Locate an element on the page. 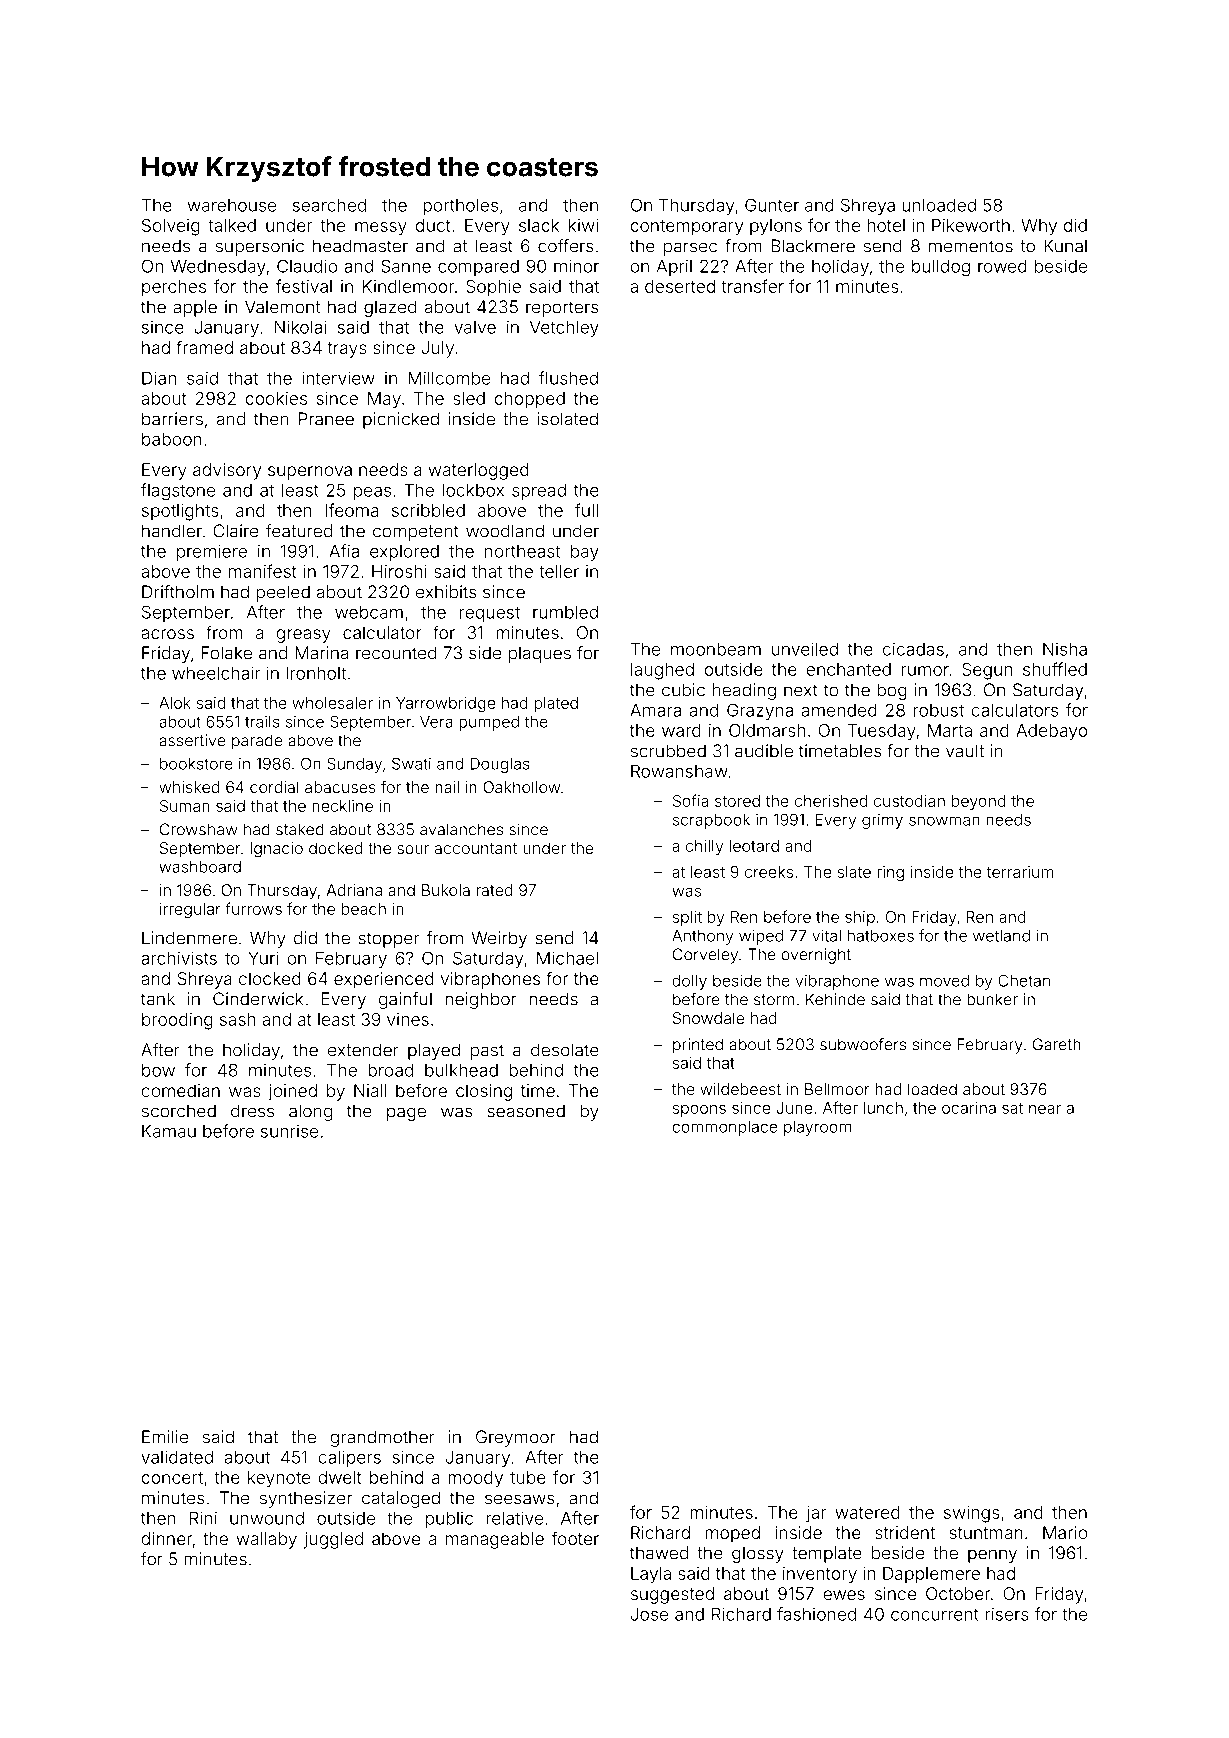 The height and width of the document is (1738, 1229). Nisha is located at coordinates (1065, 649).
